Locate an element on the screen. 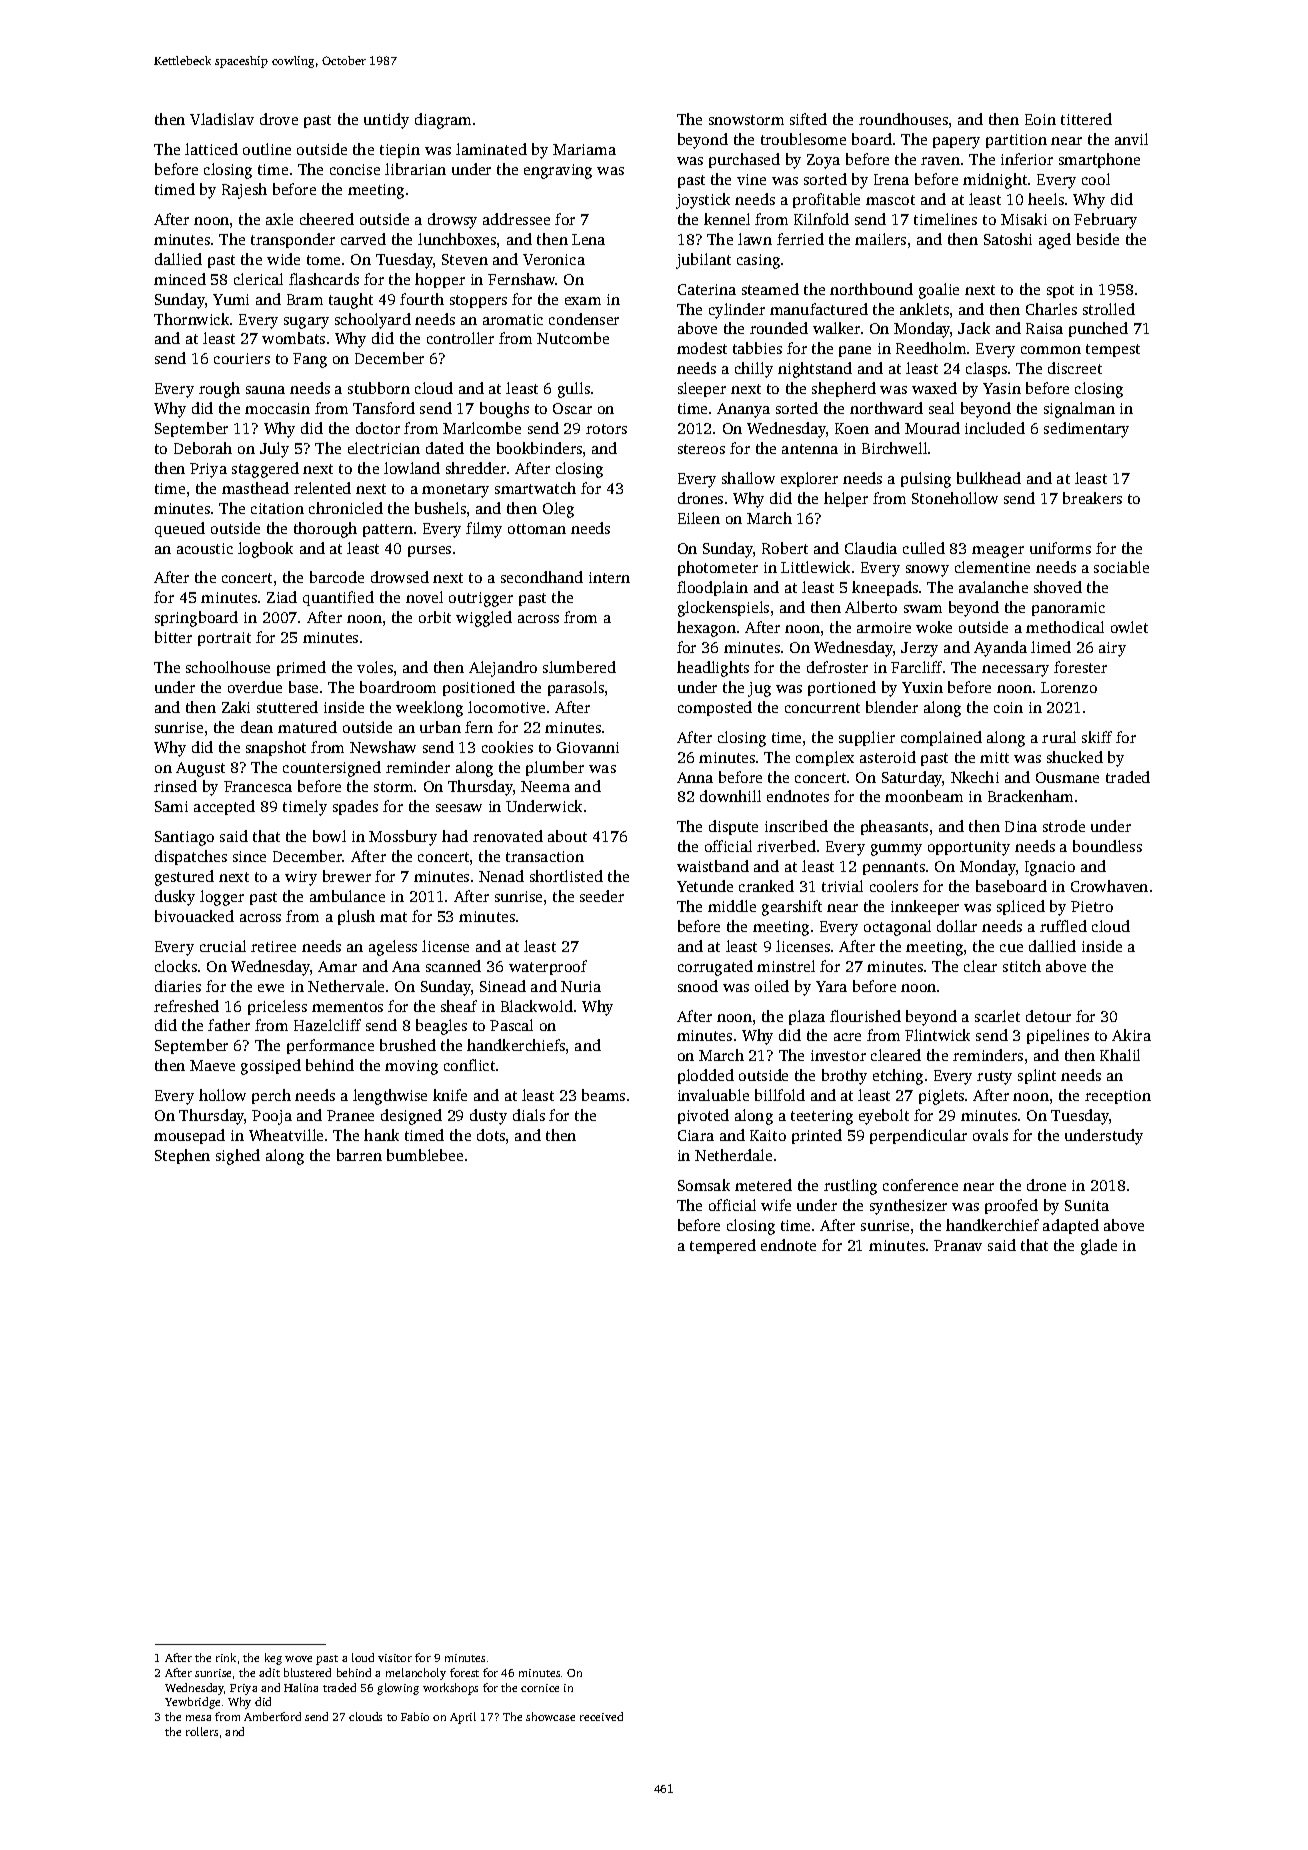 This screenshot has width=1308, height=1850. aromatic is located at coordinates (513, 319).
